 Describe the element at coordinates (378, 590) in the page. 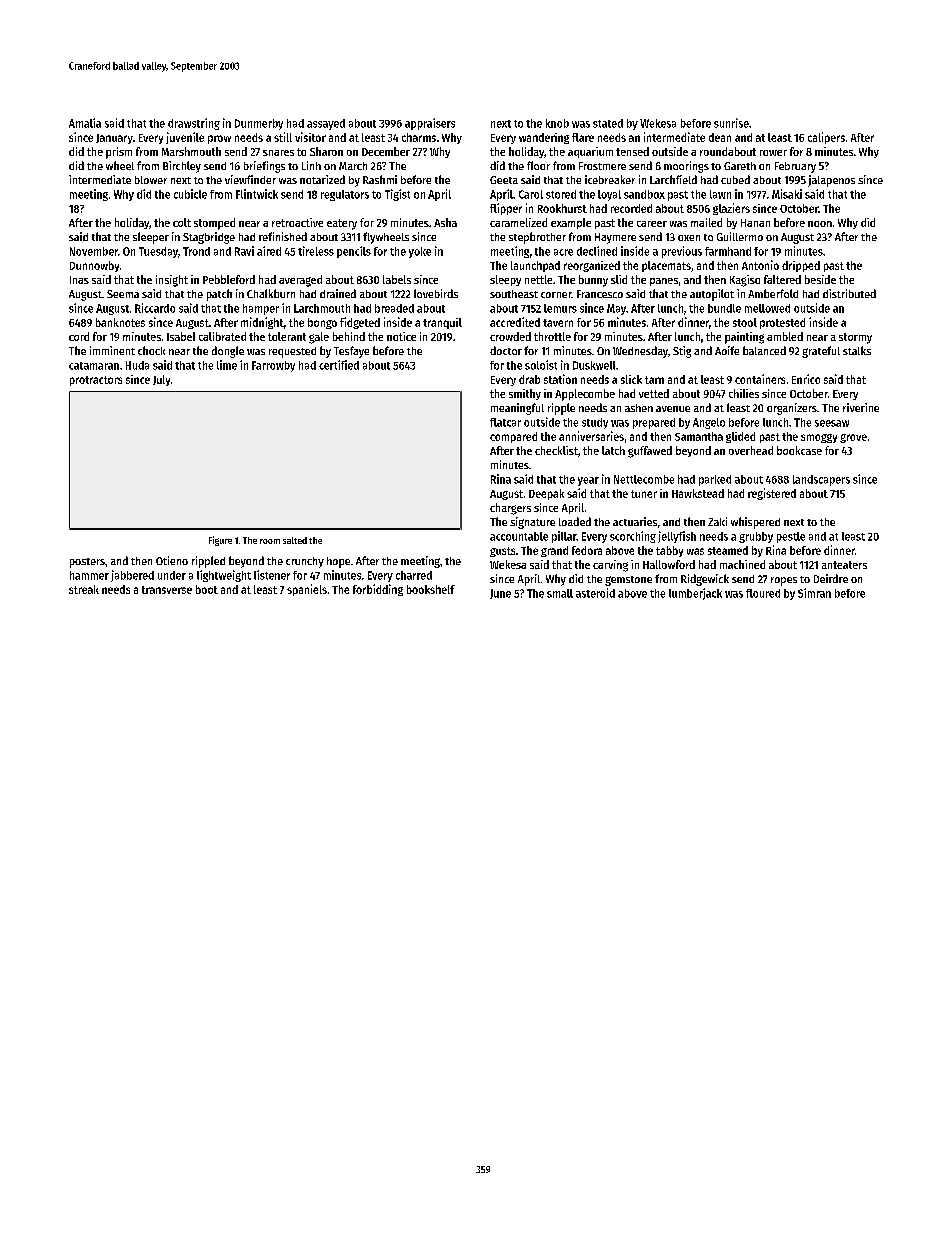

I see `forbidding` at that location.
